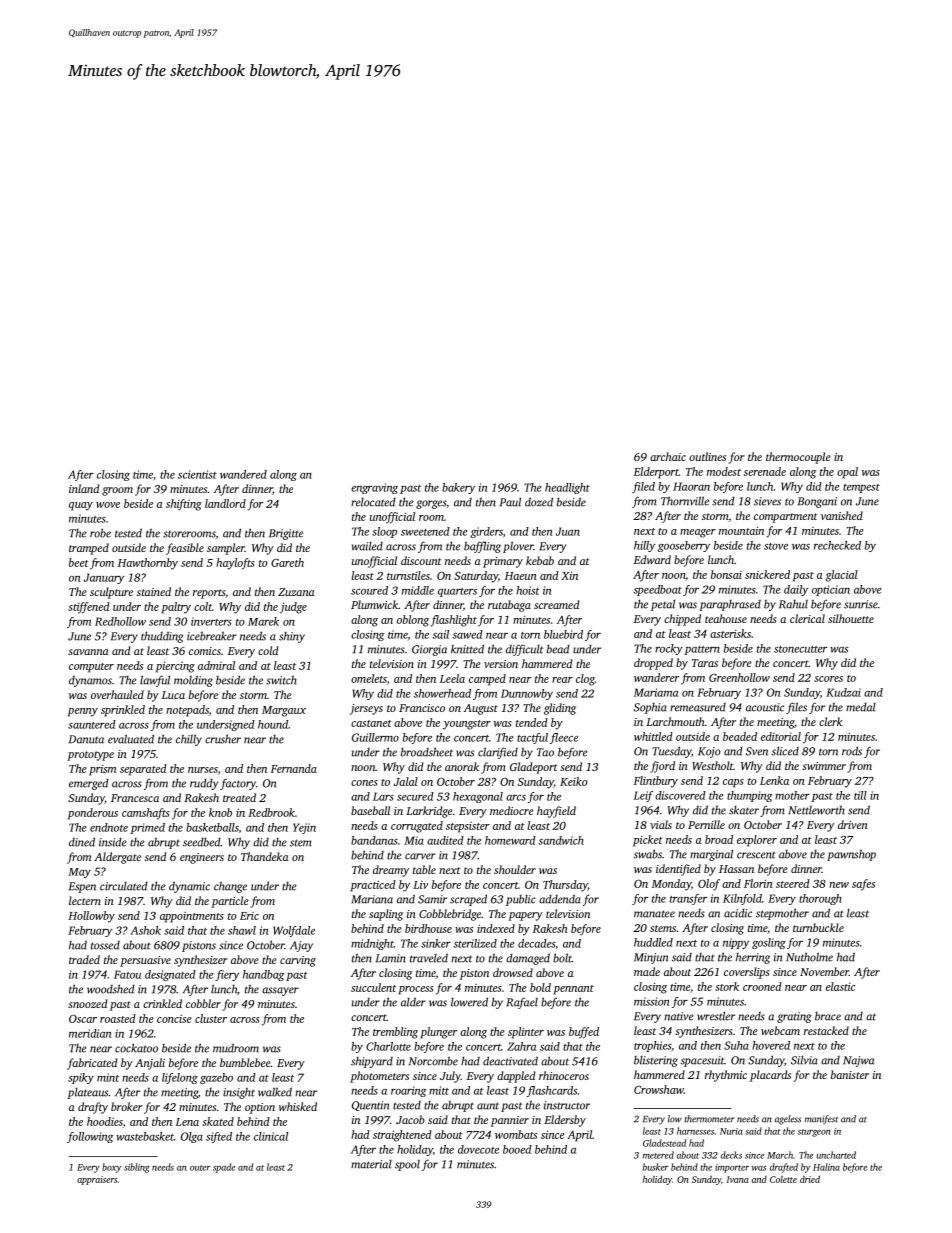 Image resolution: width=952 pixels, height=1233 pixels. I want to click on Nuria, so click(731, 1131).
